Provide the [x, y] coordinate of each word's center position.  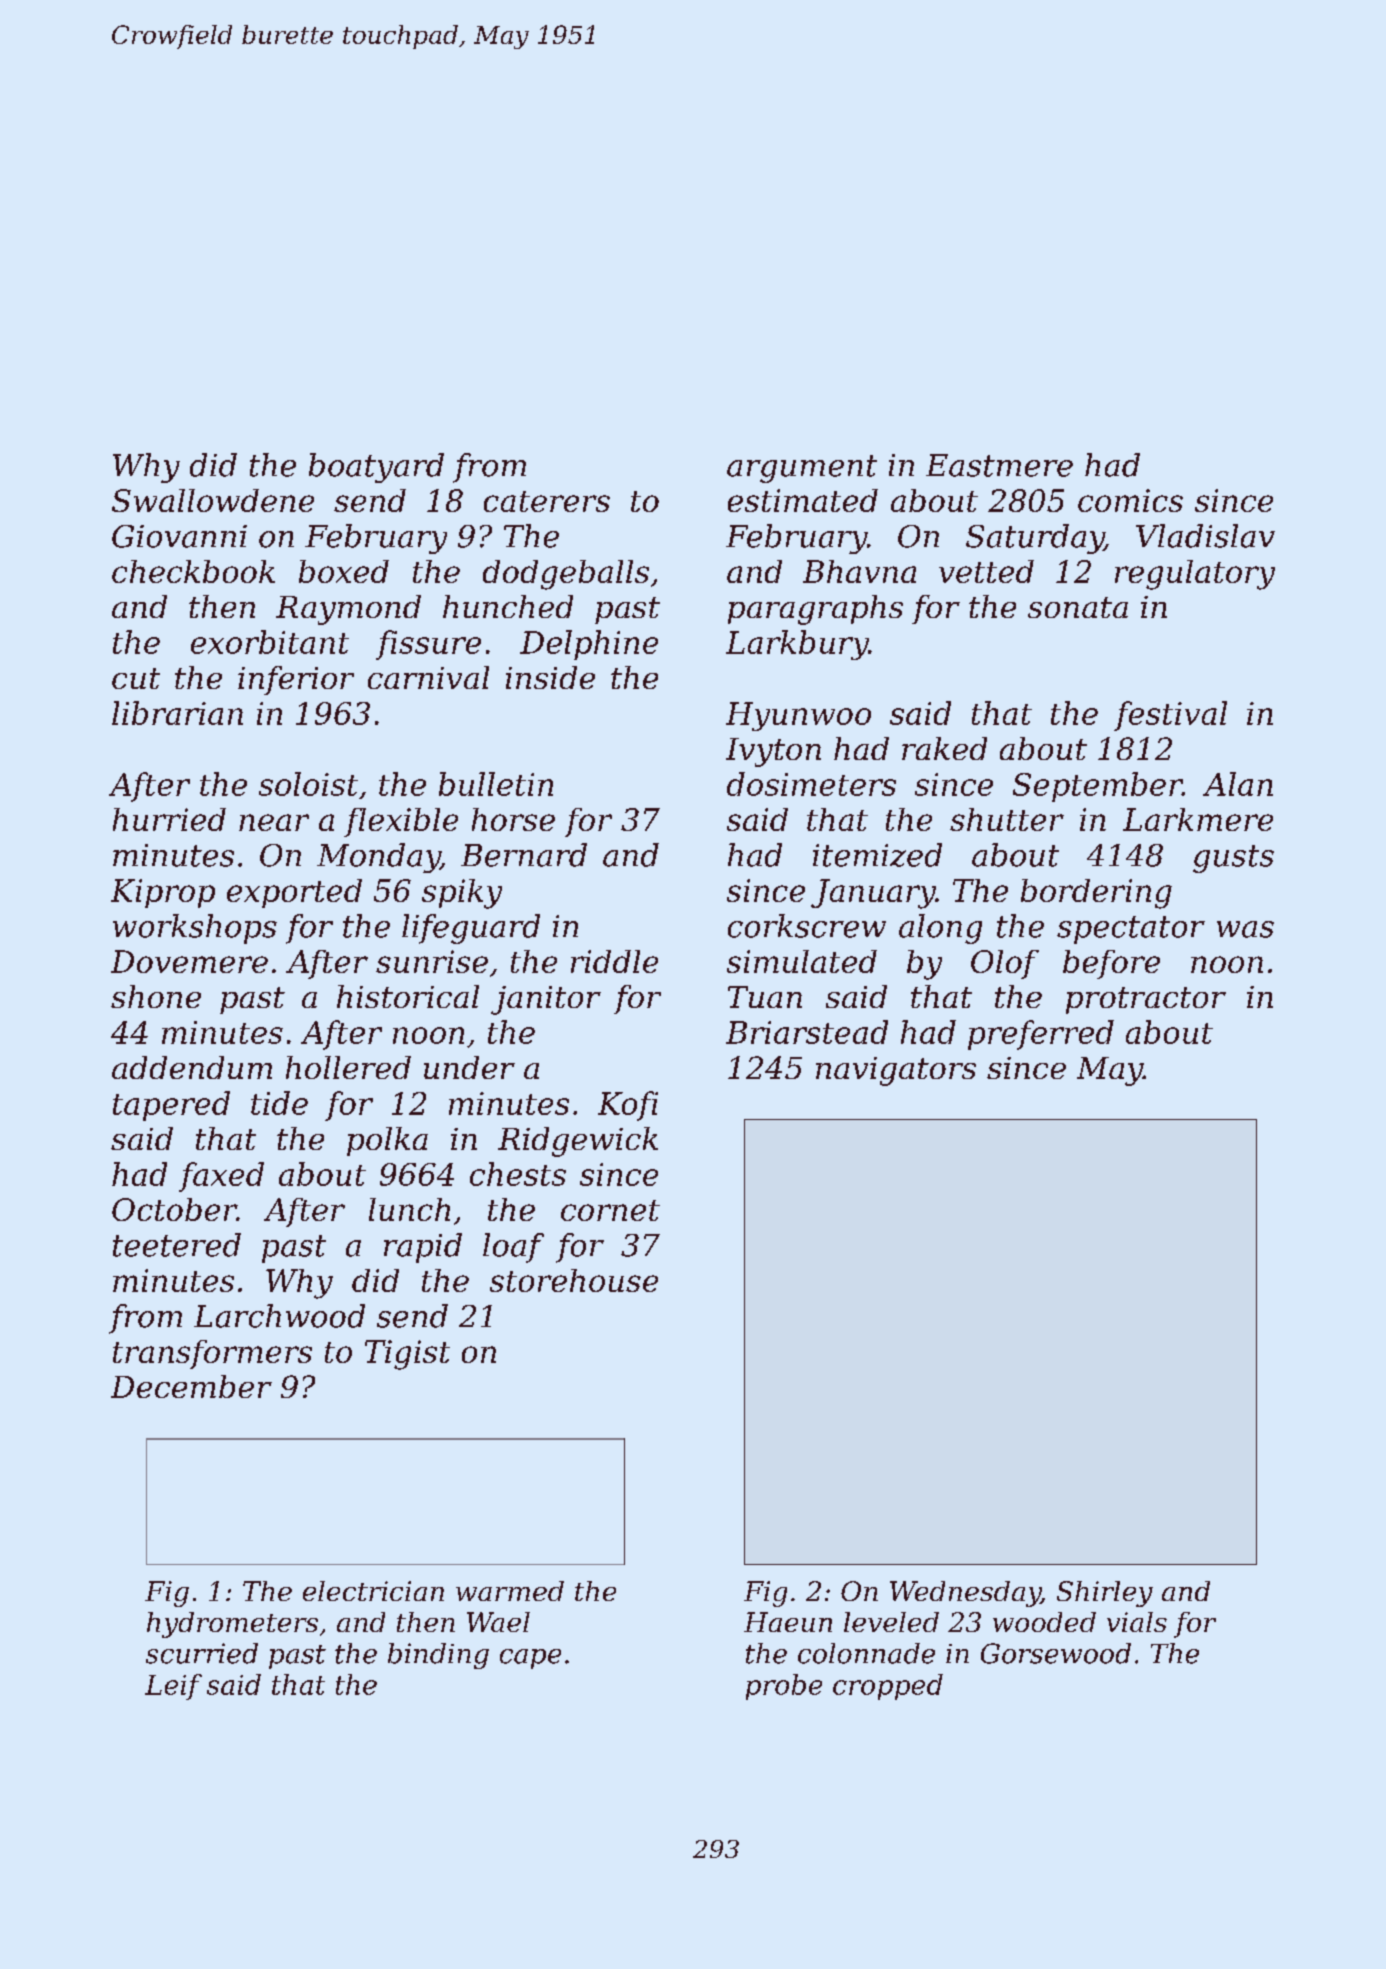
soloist [308, 784]
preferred [1041, 1035]
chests [518, 1174]
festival [1170, 716]
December [191, 1386]
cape [530, 1659]
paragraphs [815, 610]
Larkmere [1198, 819]
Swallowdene [213, 500]
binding [438, 1656]
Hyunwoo [798, 716]
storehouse [574, 1280]
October [174, 1209]
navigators [896, 1071]
